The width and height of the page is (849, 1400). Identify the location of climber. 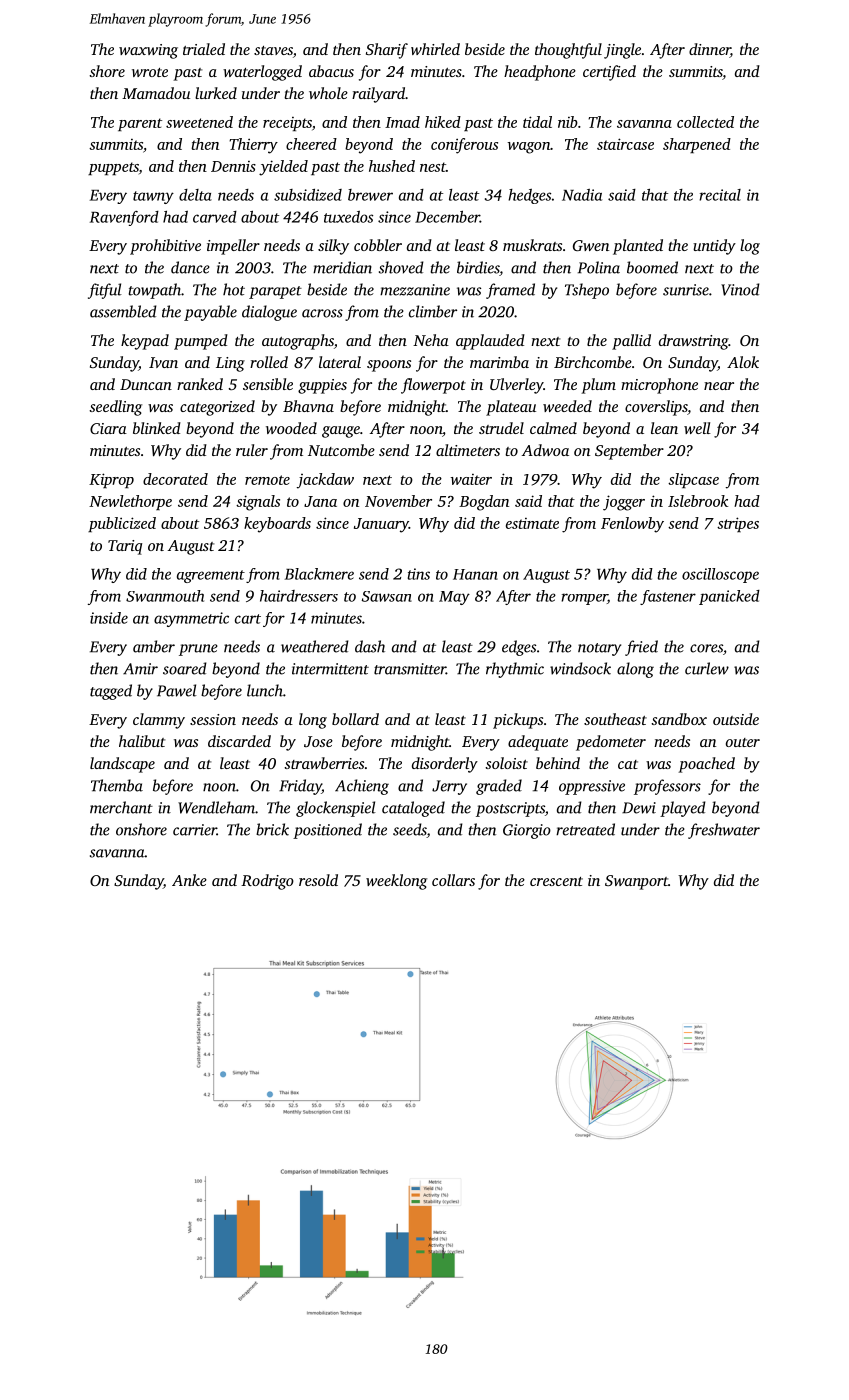
(433, 311).
